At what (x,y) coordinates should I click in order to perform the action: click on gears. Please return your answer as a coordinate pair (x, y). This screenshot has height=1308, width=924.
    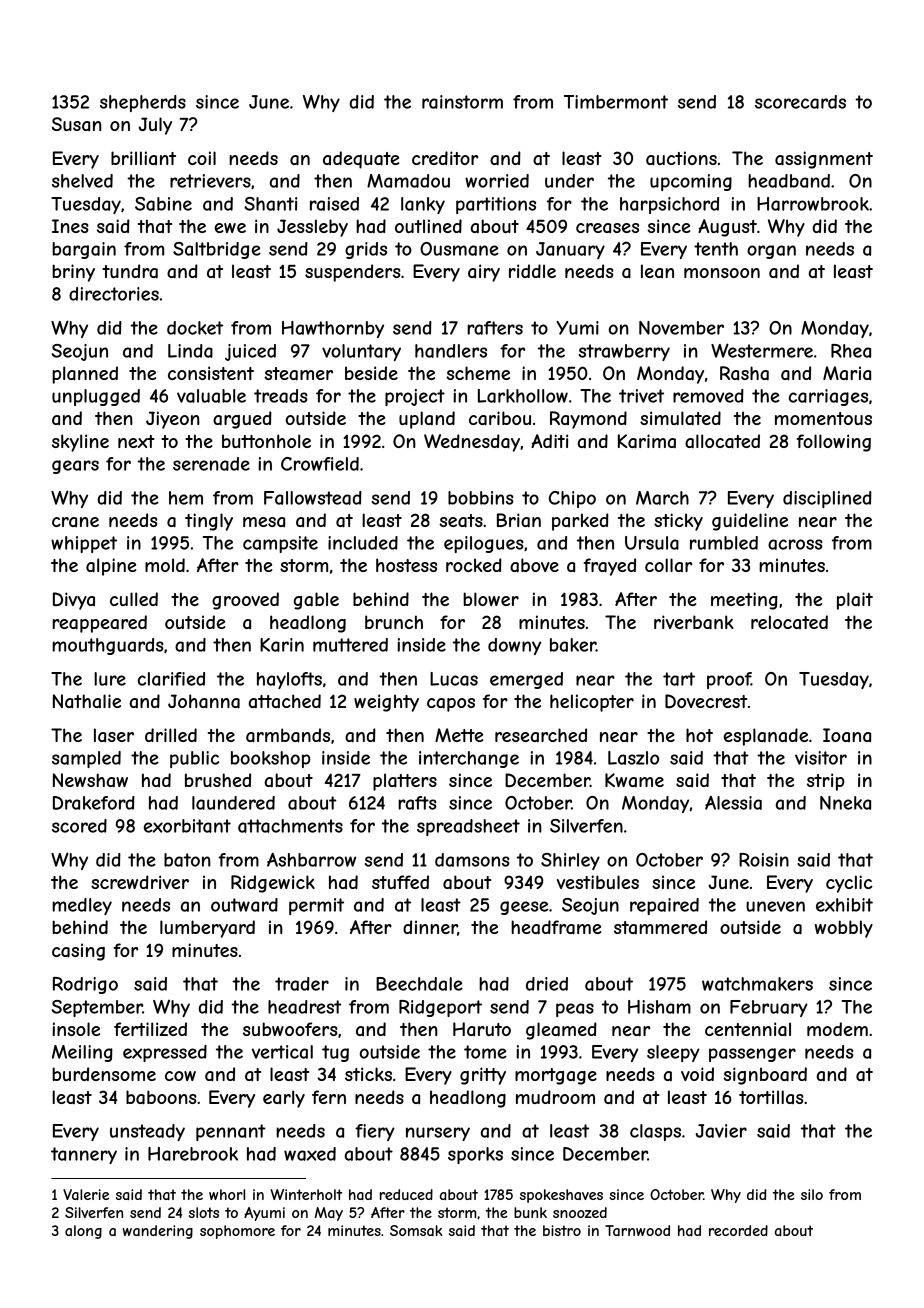
    Looking at the image, I should click on (75, 467).
